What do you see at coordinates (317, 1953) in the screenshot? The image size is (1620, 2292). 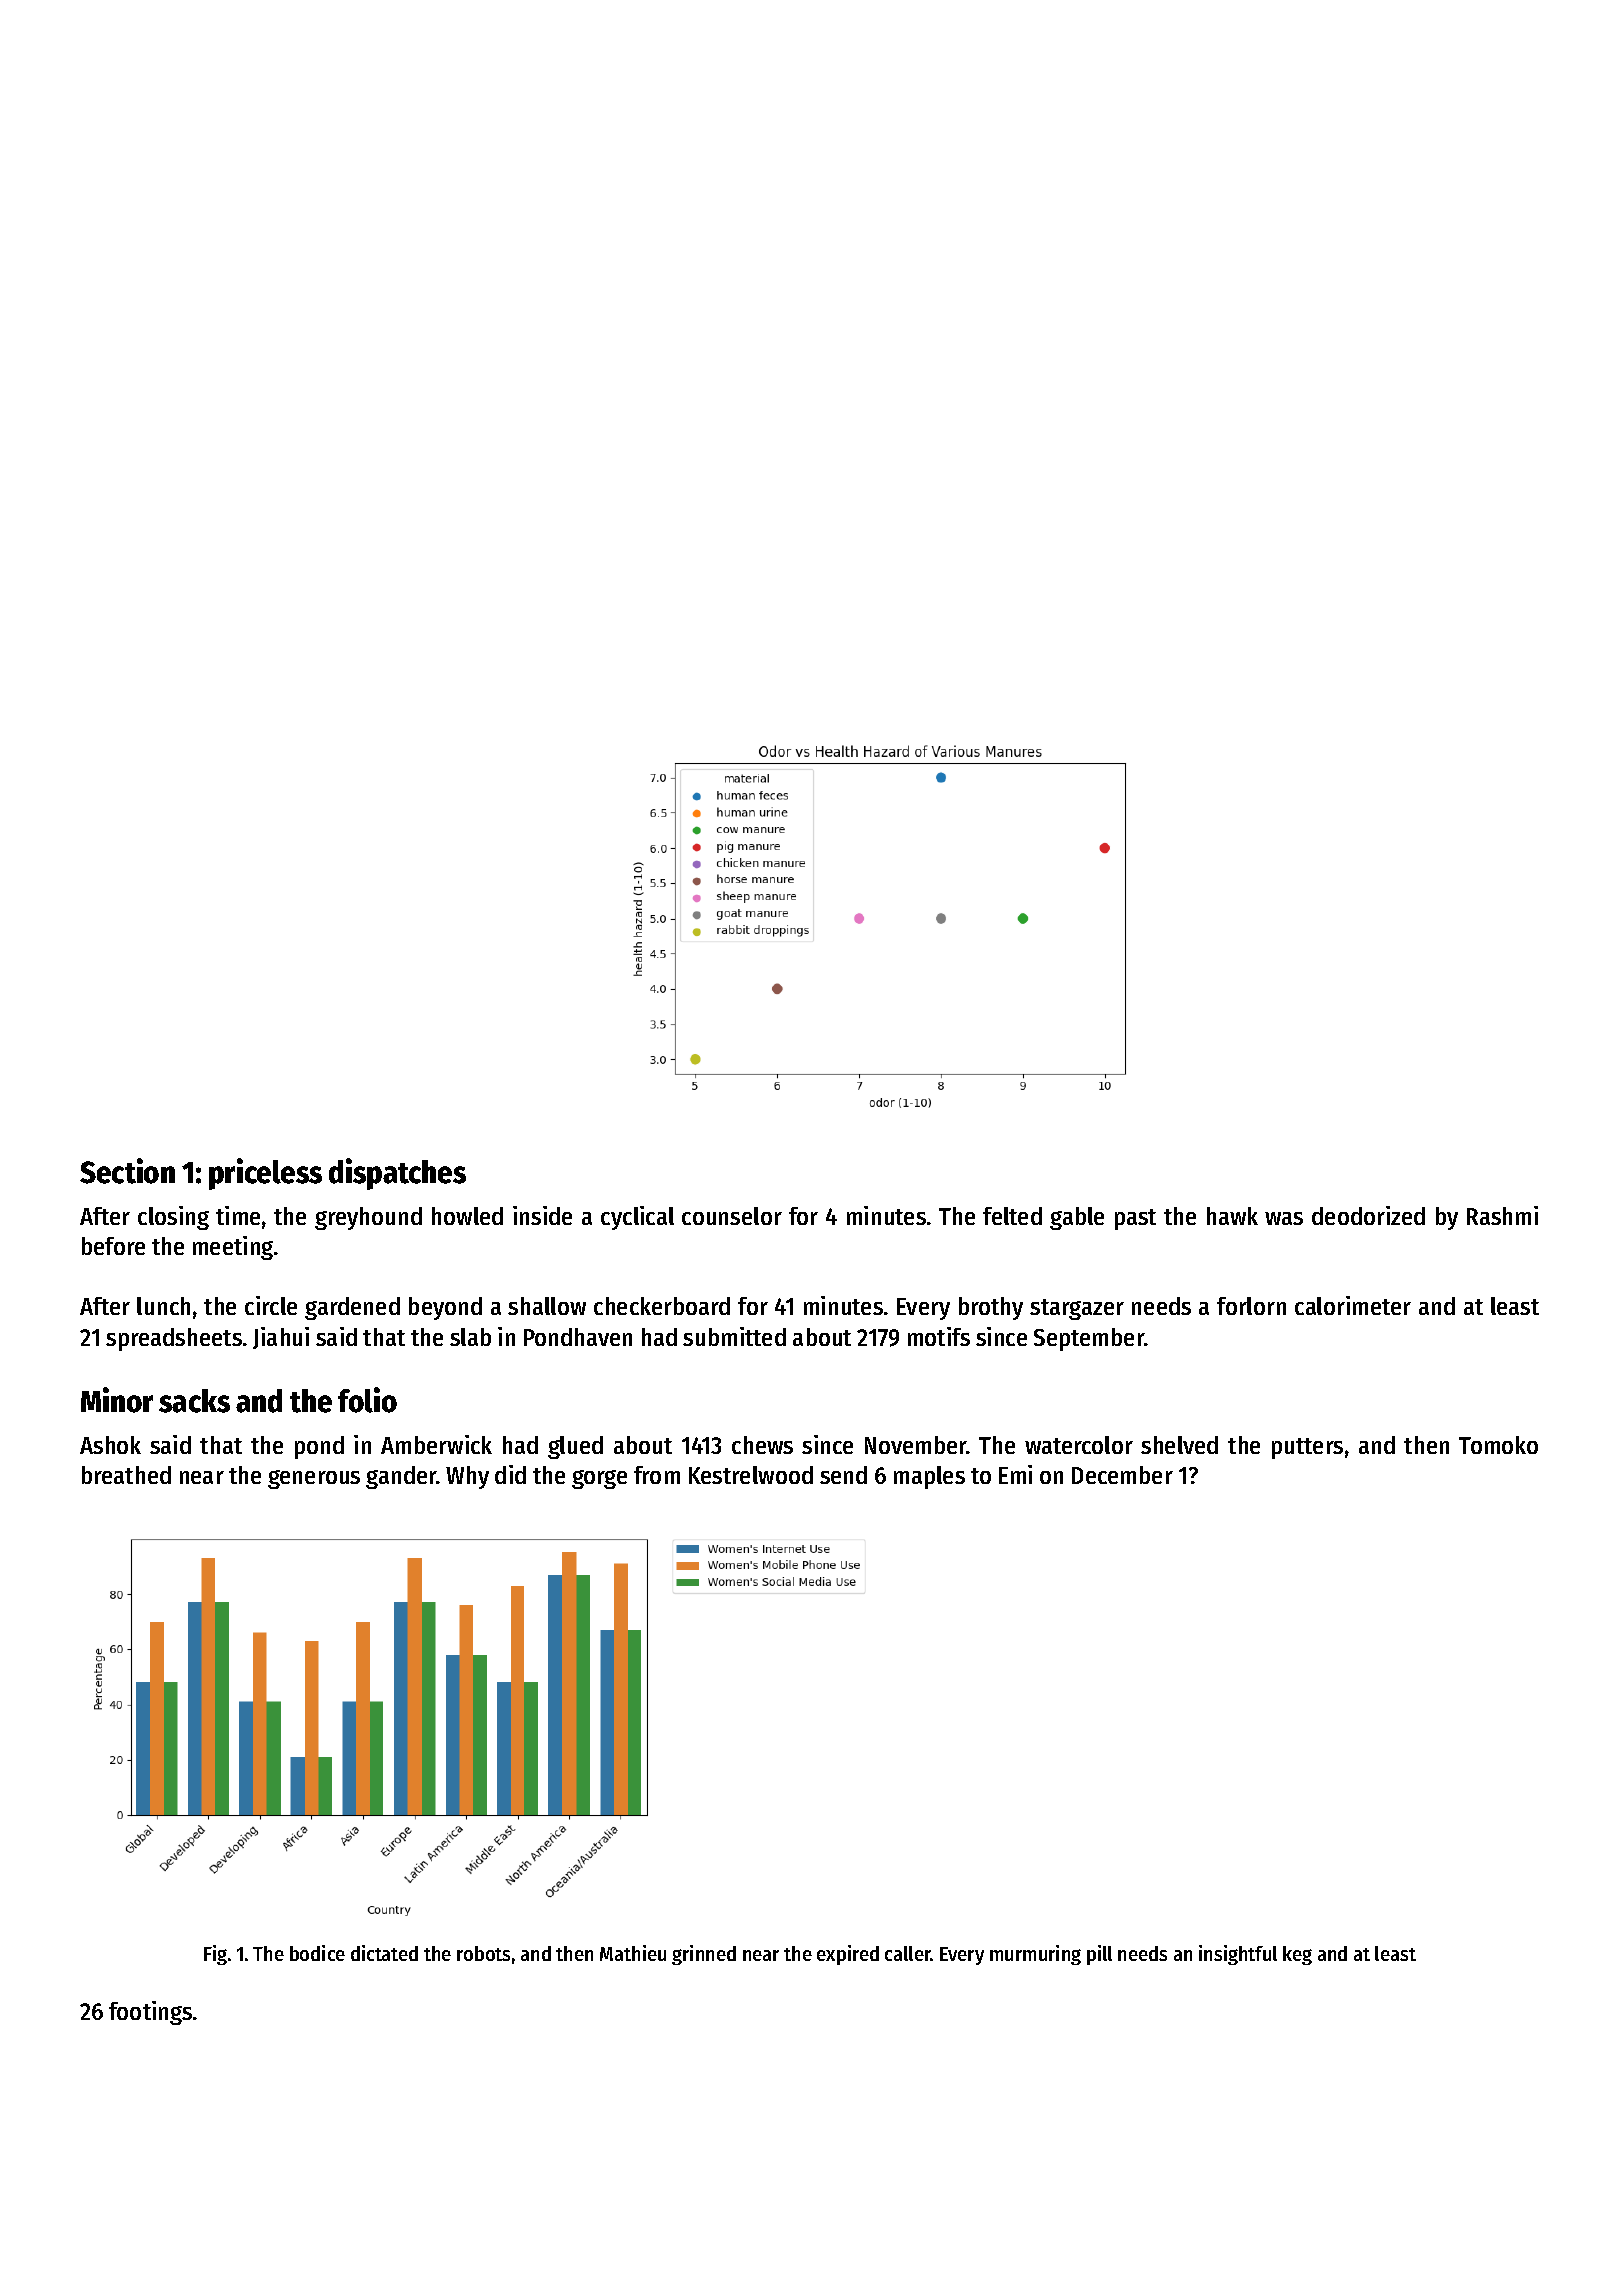 I see `bodice` at bounding box center [317, 1953].
